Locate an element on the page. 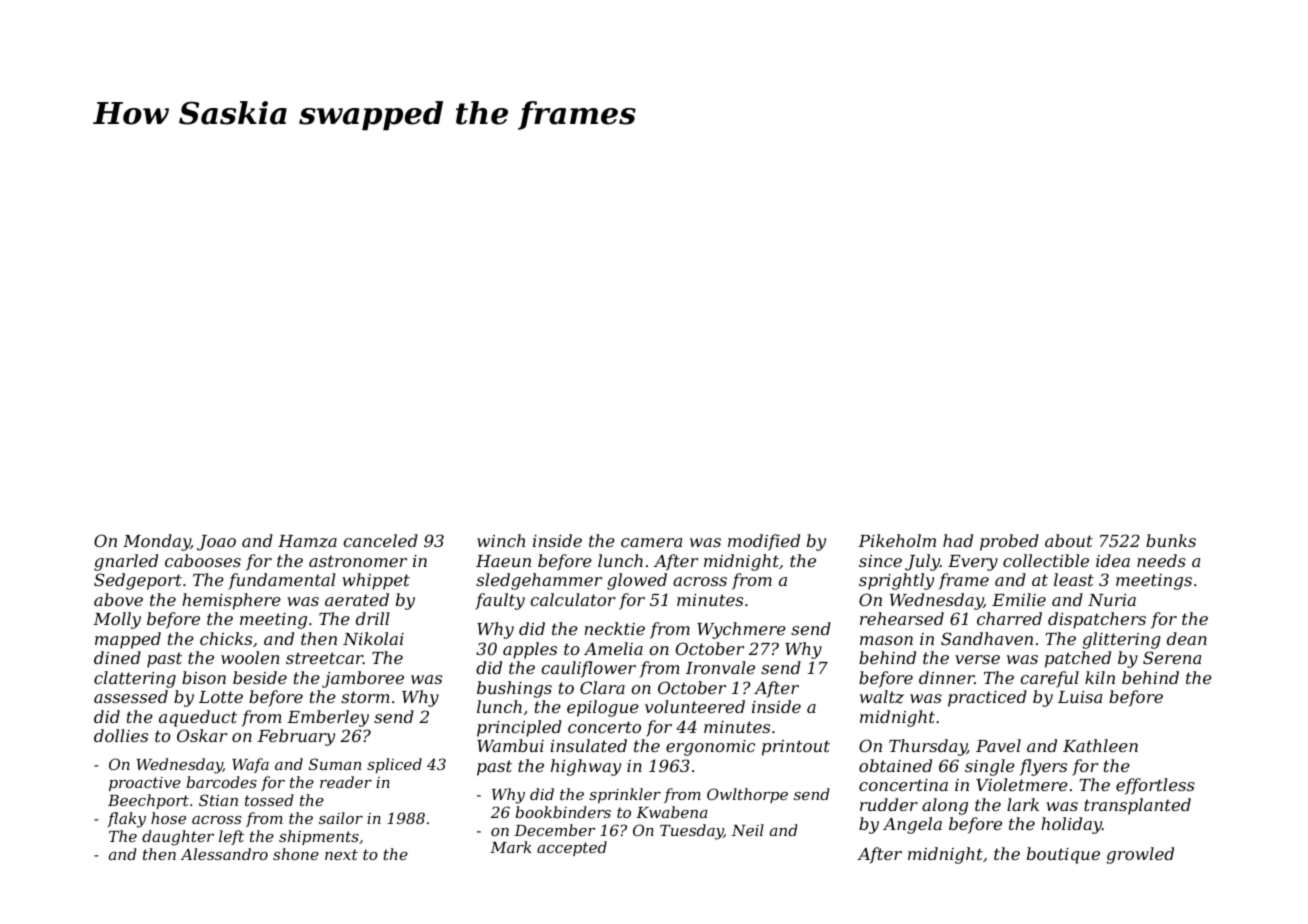 The height and width of the page is (924, 1308). bookbinders is located at coordinates (563, 812).
